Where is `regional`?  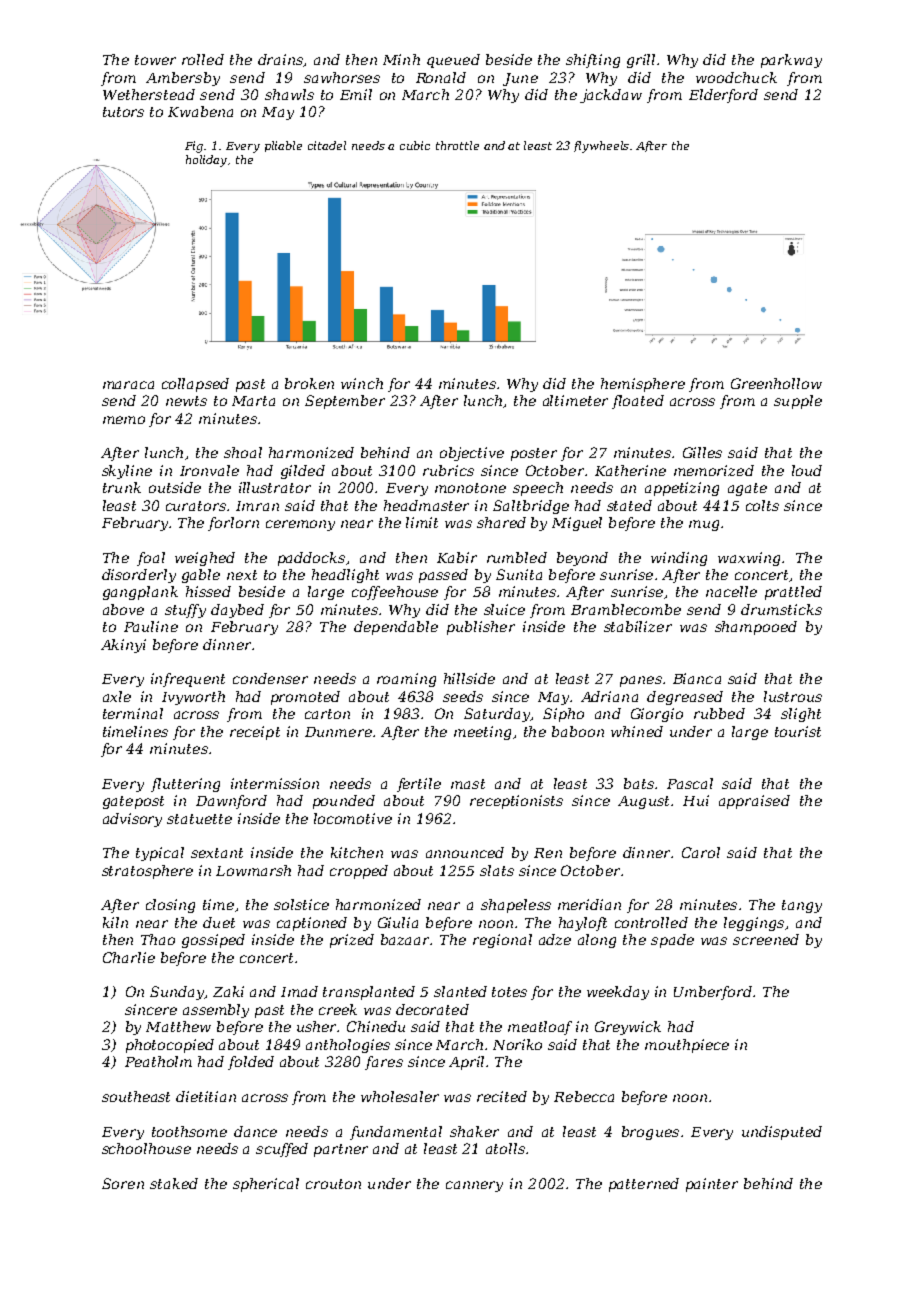
regional is located at coordinates (502, 941).
